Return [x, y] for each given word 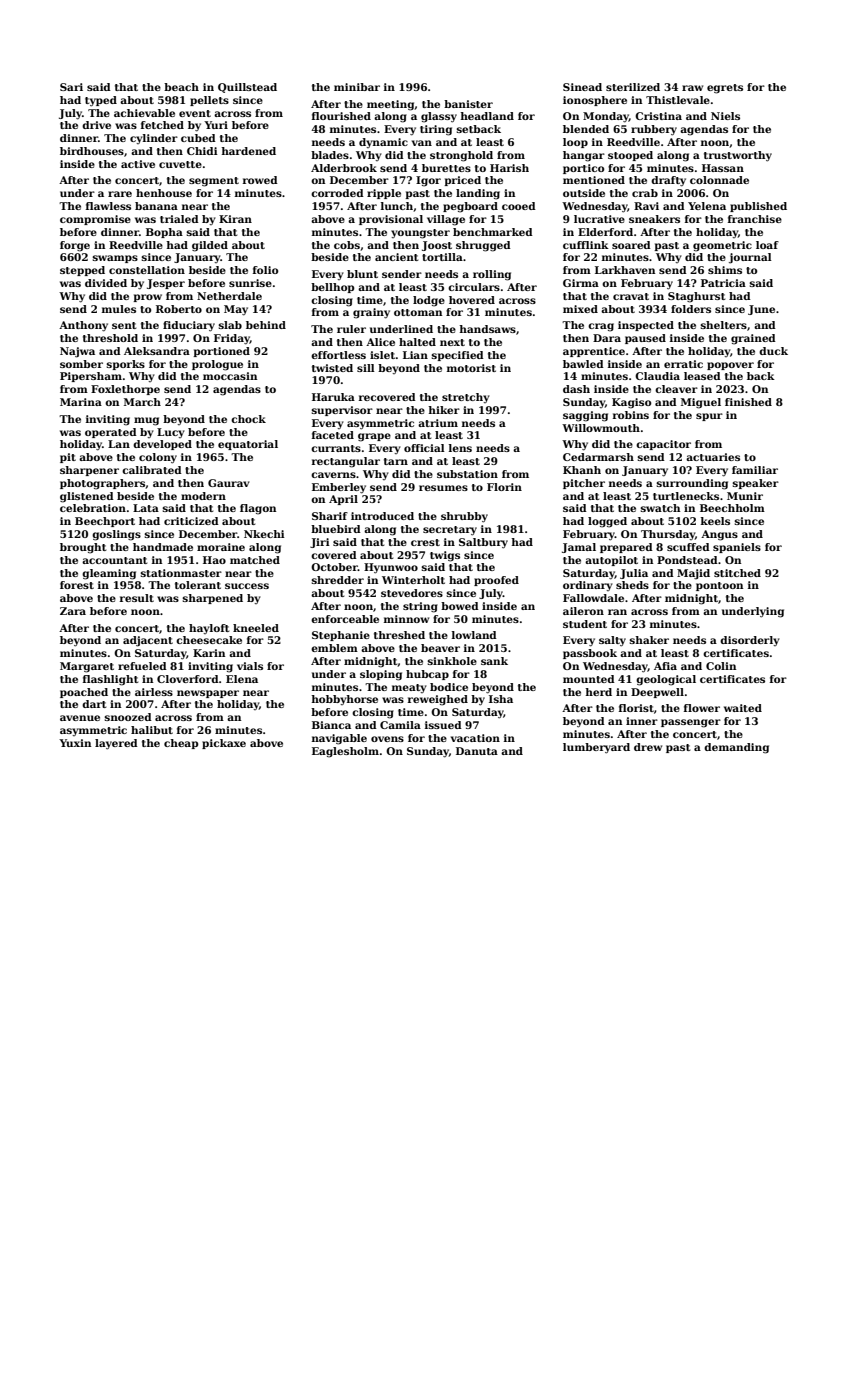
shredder [338, 580]
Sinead [582, 87]
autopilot [611, 561]
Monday [606, 117]
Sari [71, 87]
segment [214, 182]
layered [116, 744]
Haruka [333, 397]
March [142, 402]
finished [748, 402]
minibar [357, 87]
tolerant [198, 585]
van [422, 143]
